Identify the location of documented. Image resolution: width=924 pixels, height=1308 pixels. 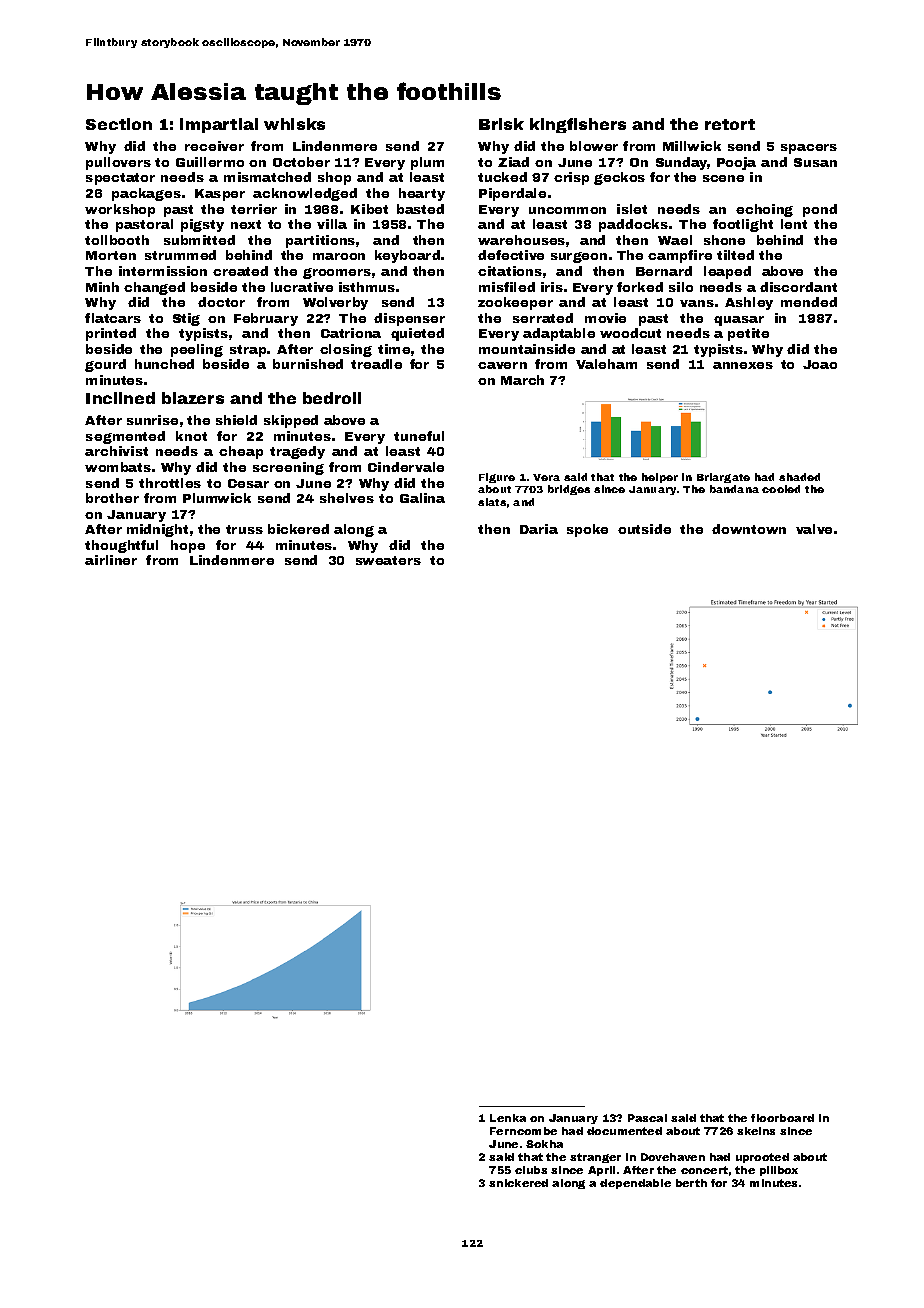
(624, 1131).
